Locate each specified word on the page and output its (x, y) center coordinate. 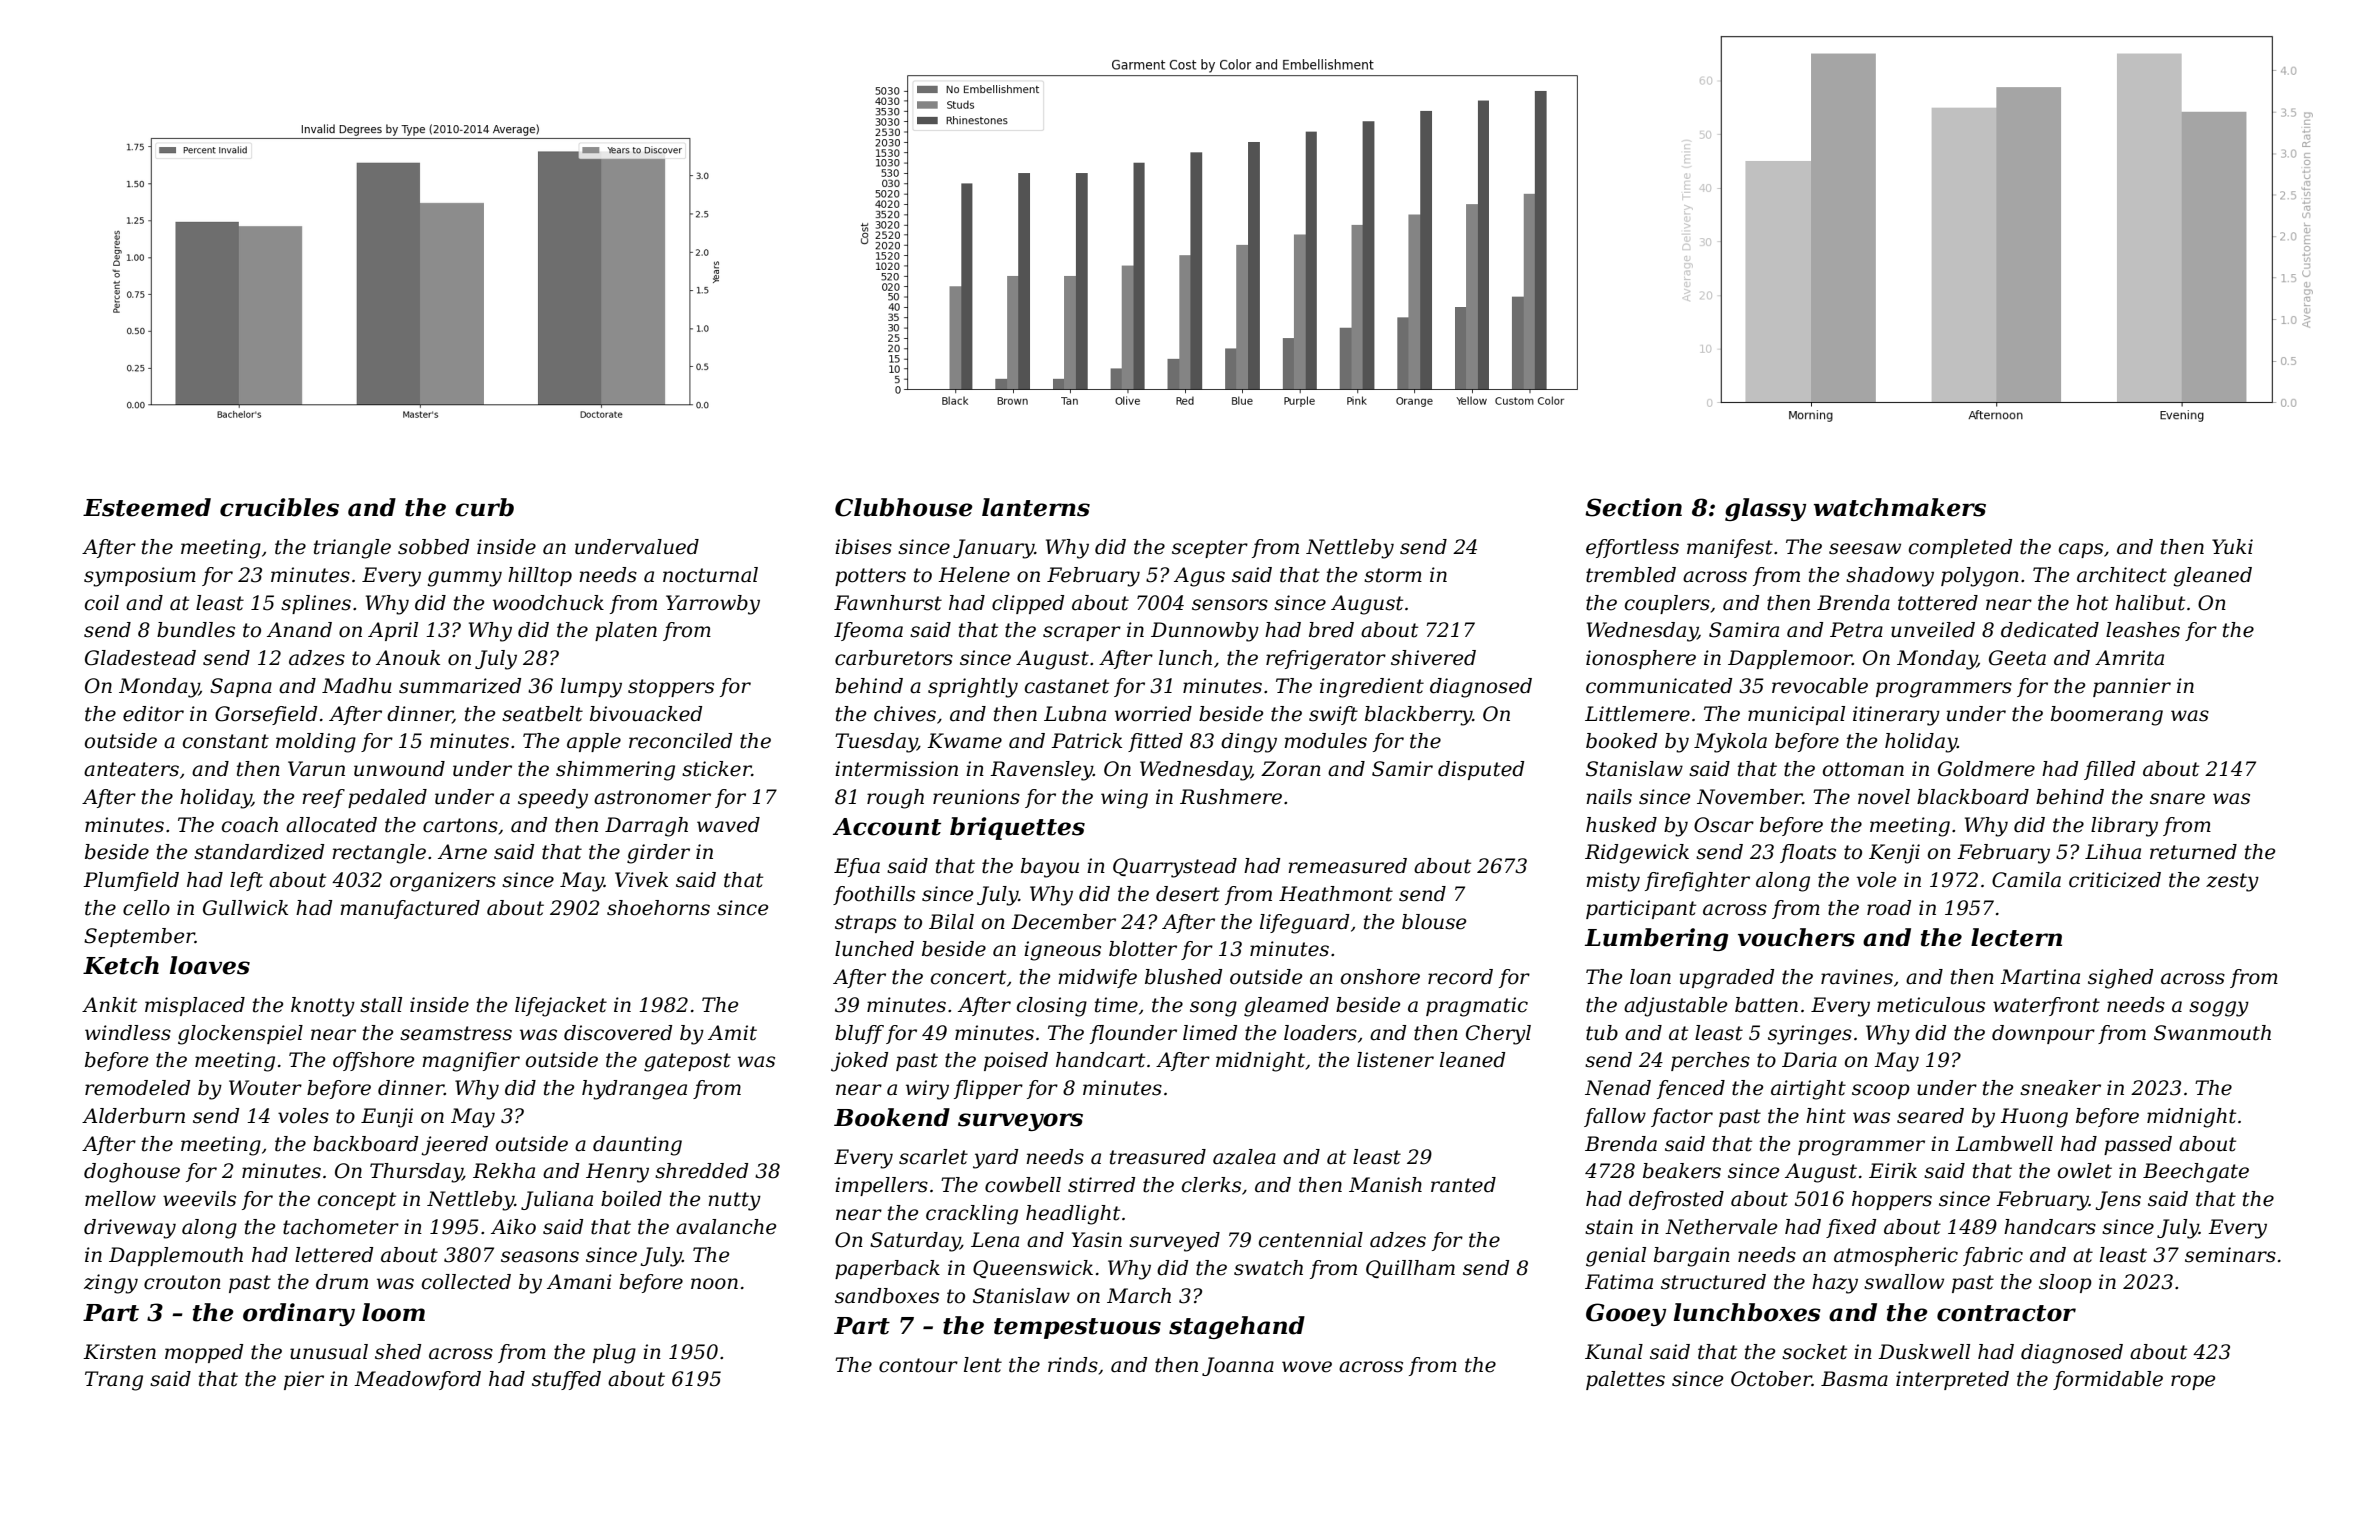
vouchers (1796, 937)
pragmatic (1477, 1007)
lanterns (1036, 507)
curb (484, 507)
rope (2193, 1382)
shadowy (1890, 577)
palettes (1625, 1380)
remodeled (137, 1088)
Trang (114, 1381)
